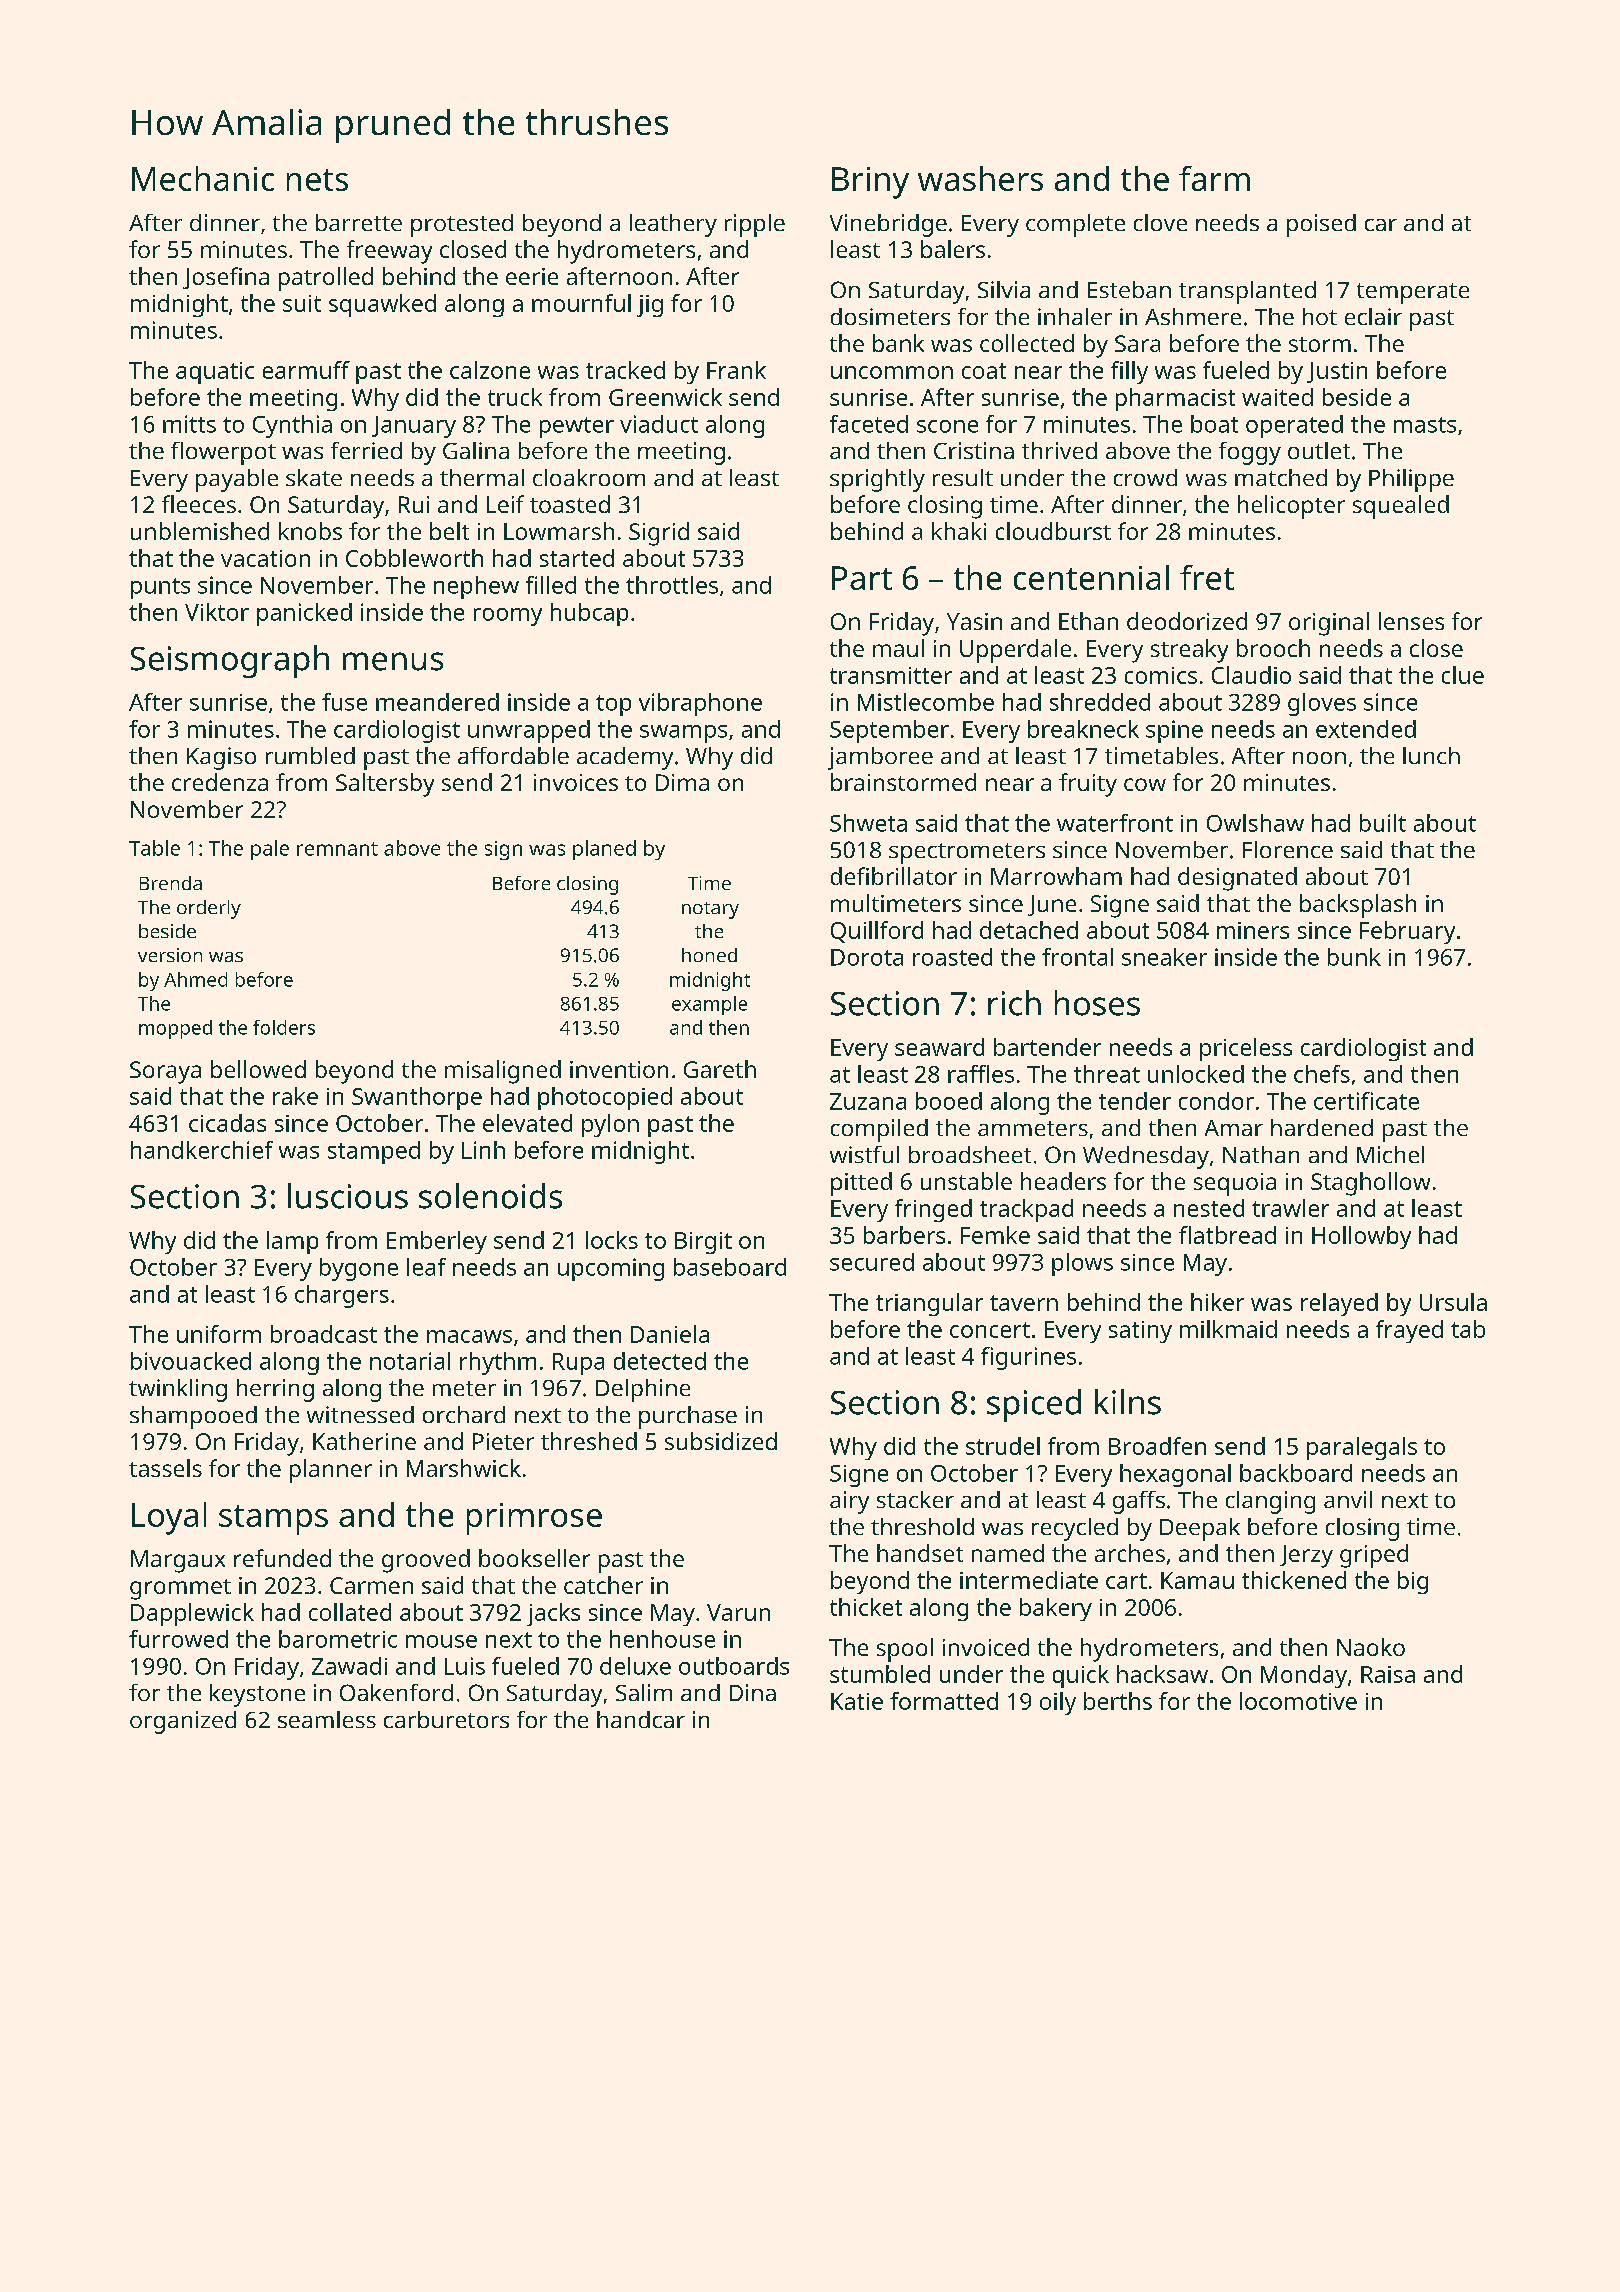  Describe the element at coordinates (1413, 293) in the page. I see `temperate` at that location.
